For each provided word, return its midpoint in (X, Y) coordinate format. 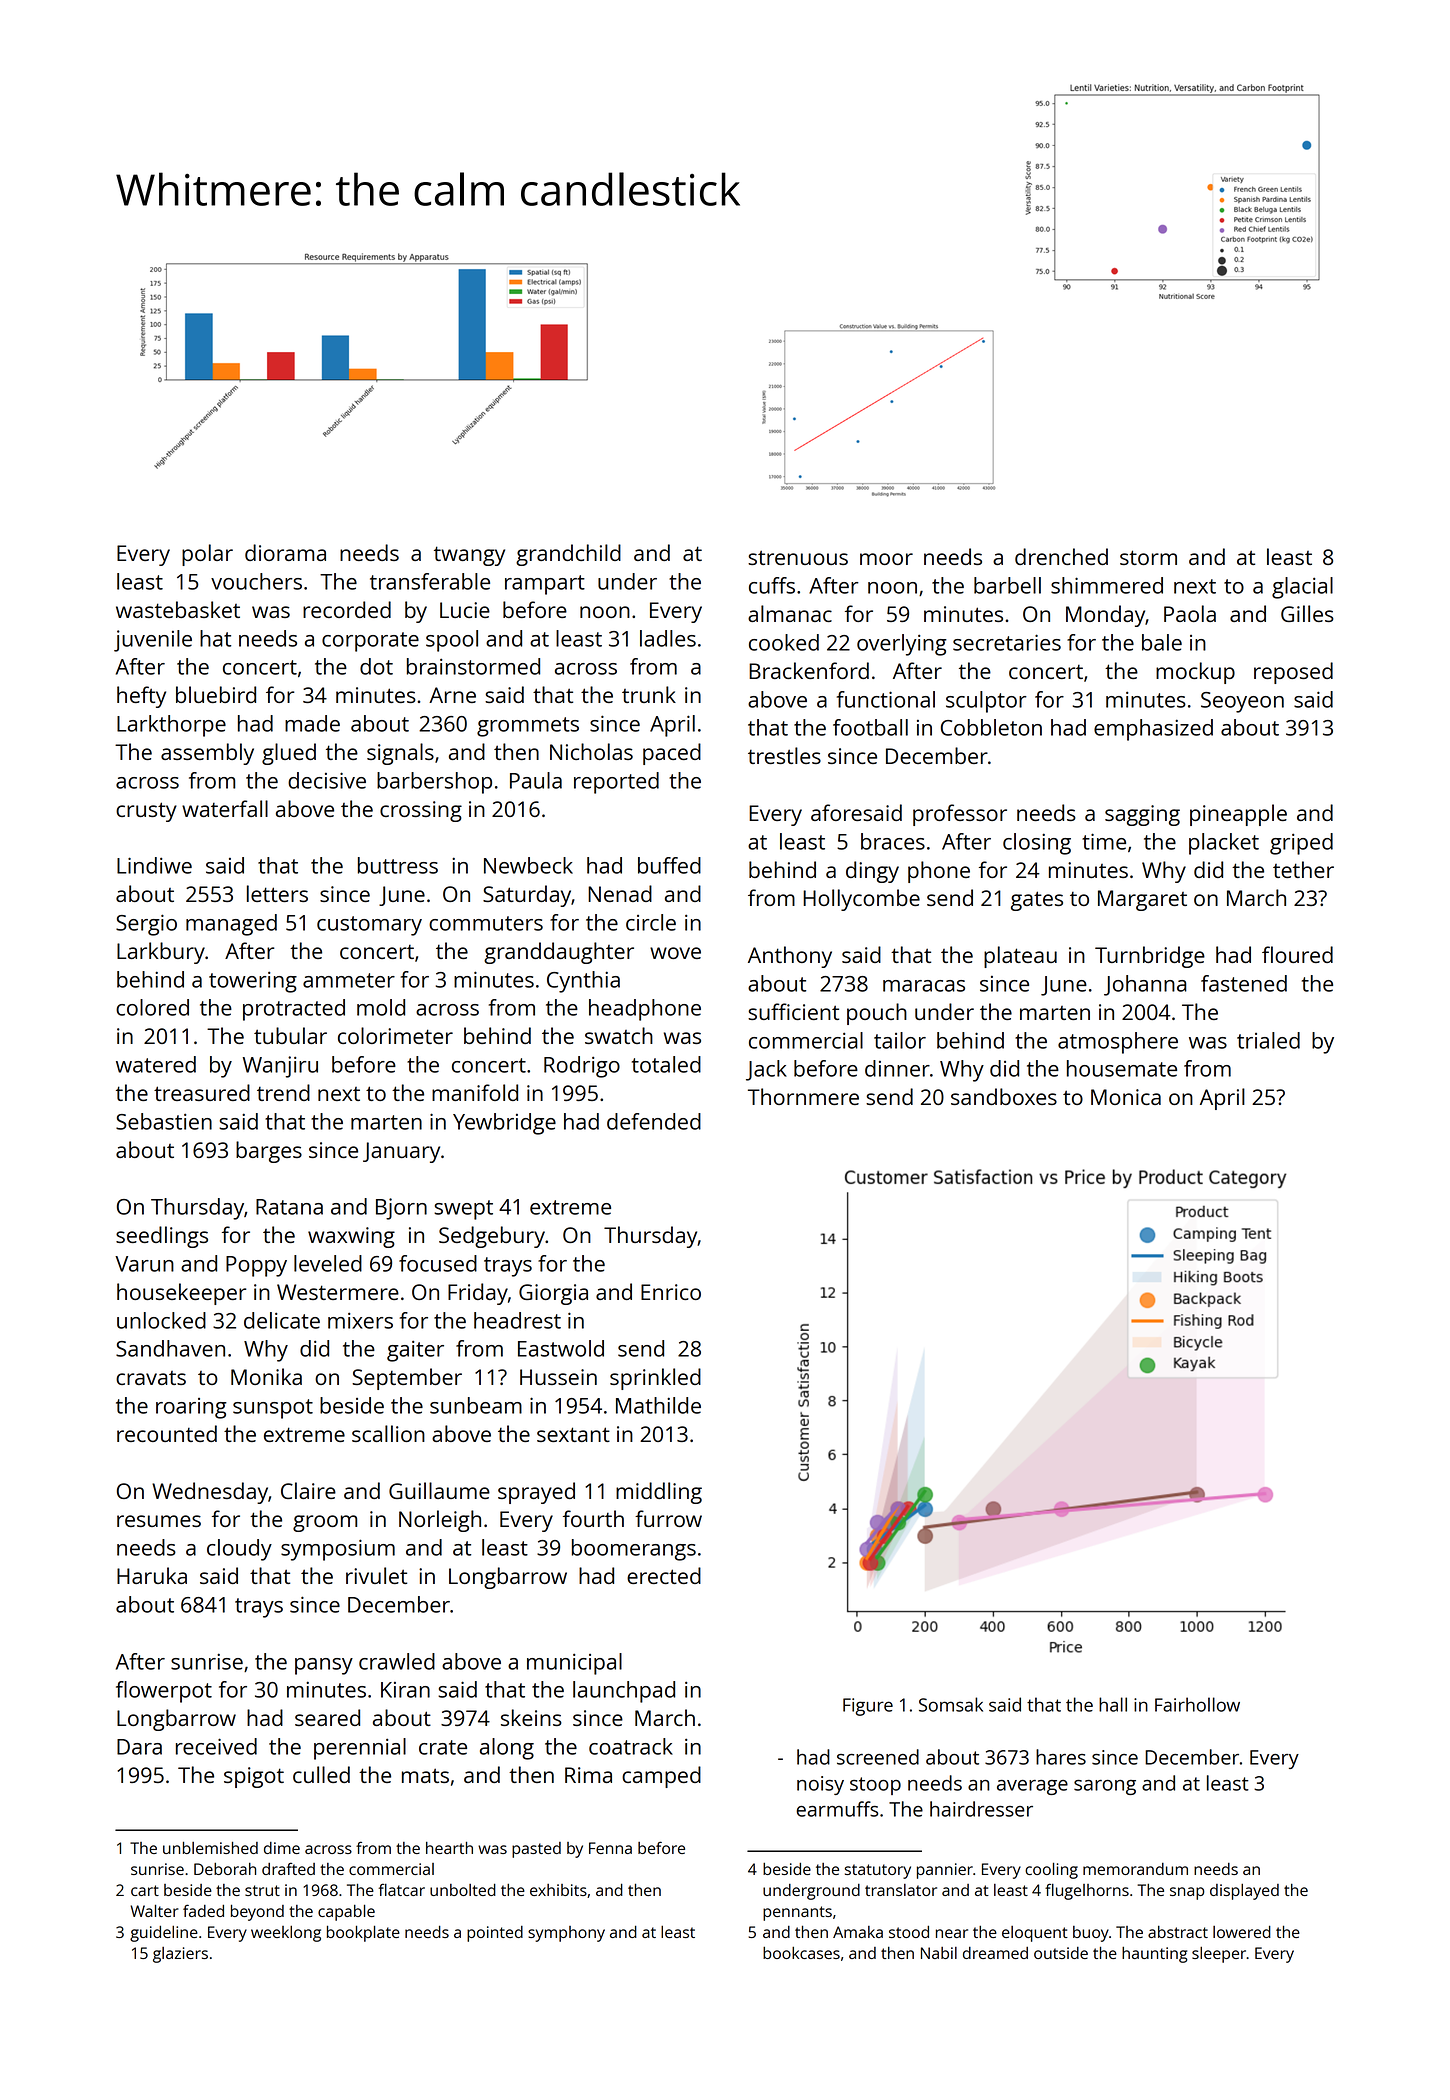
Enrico (671, 1292)
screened (878, 1757)
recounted (167, 1433)
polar (207, 555)
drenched (1061, 556)
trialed (1268, 1040)
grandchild (568, 555)
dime (282, 1848)
